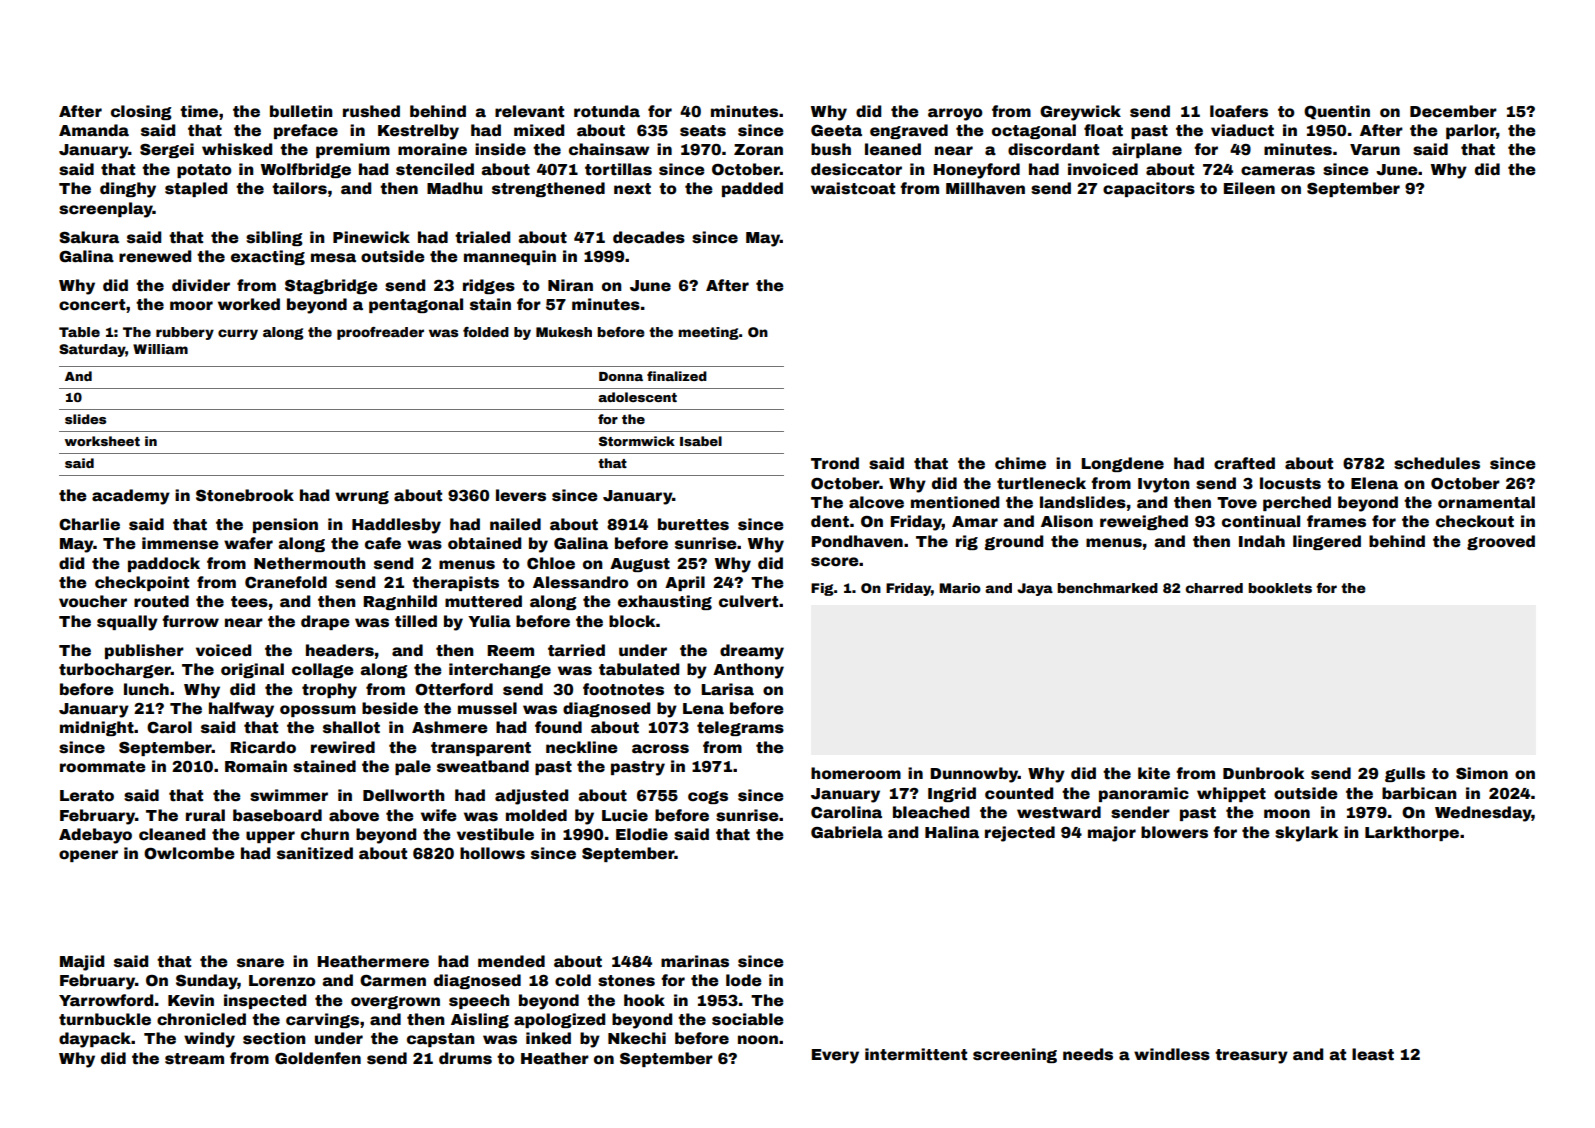 This screenshot has height=1128, width=1595. What do you see at coordinates (1080, 113) in the screenshot?
I see `Greywick` at bounding box center [1080, 113].
